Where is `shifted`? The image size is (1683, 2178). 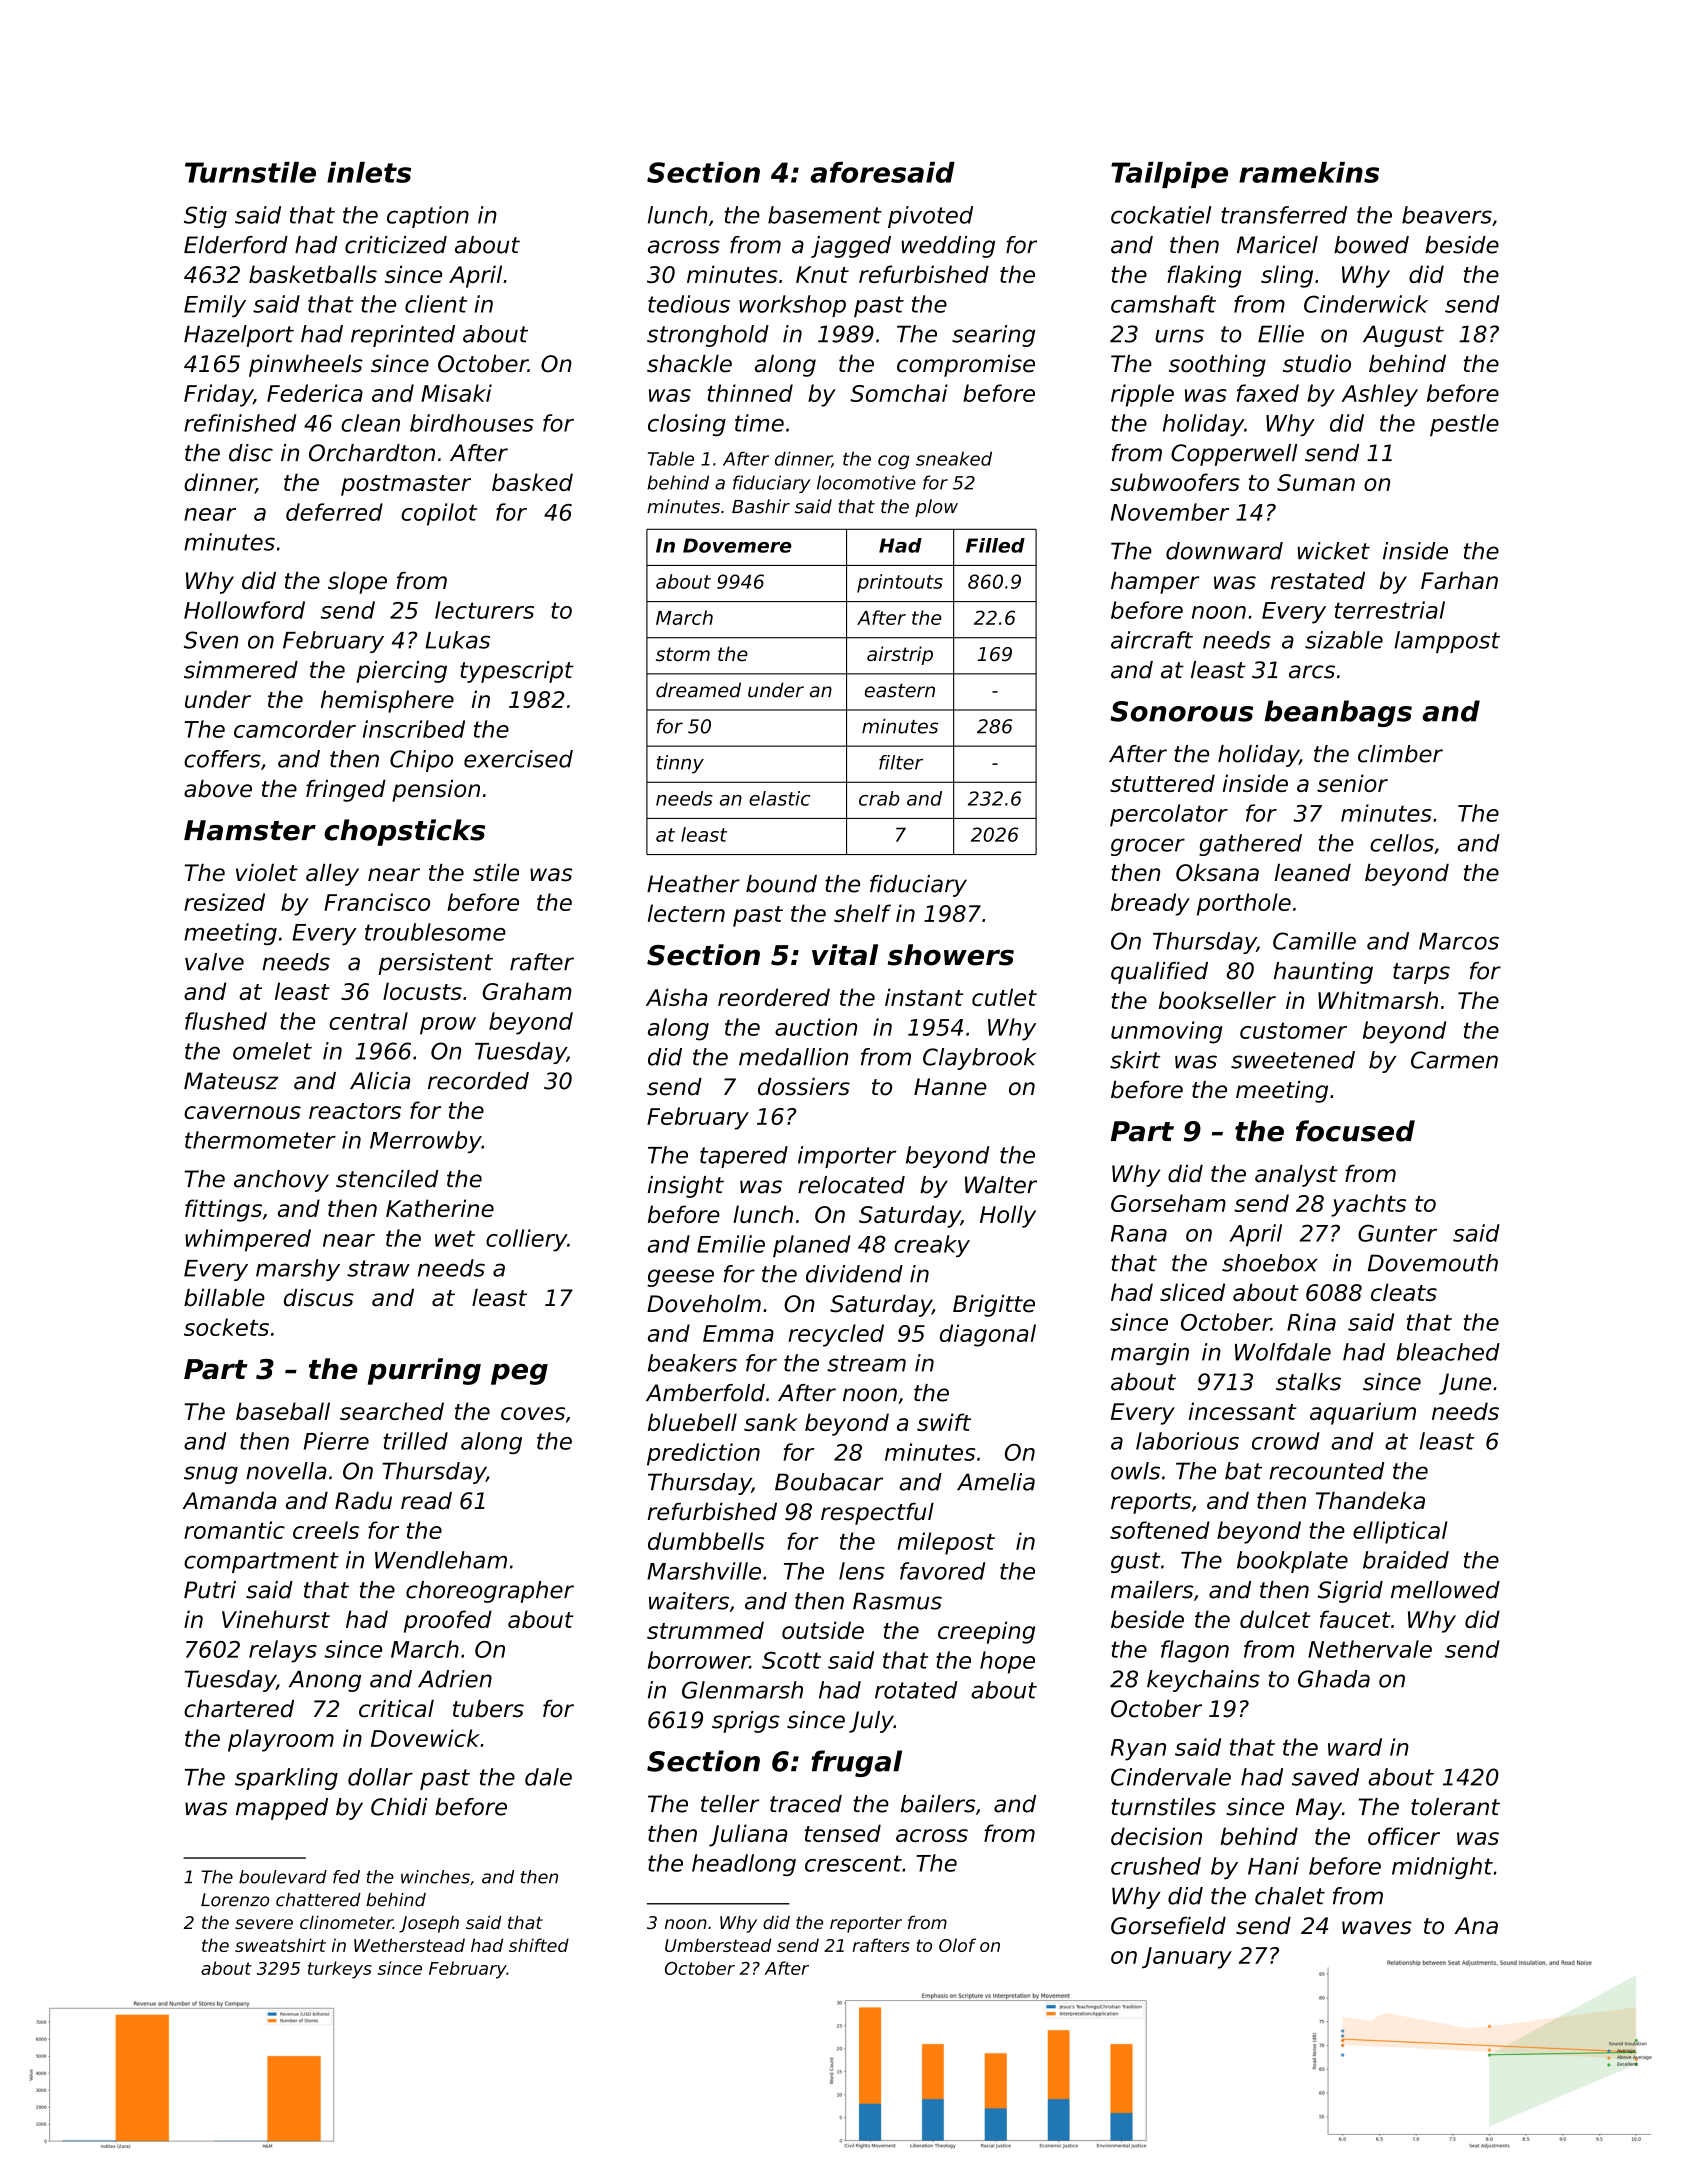
shifted is located at coordinates (539, 1945).
